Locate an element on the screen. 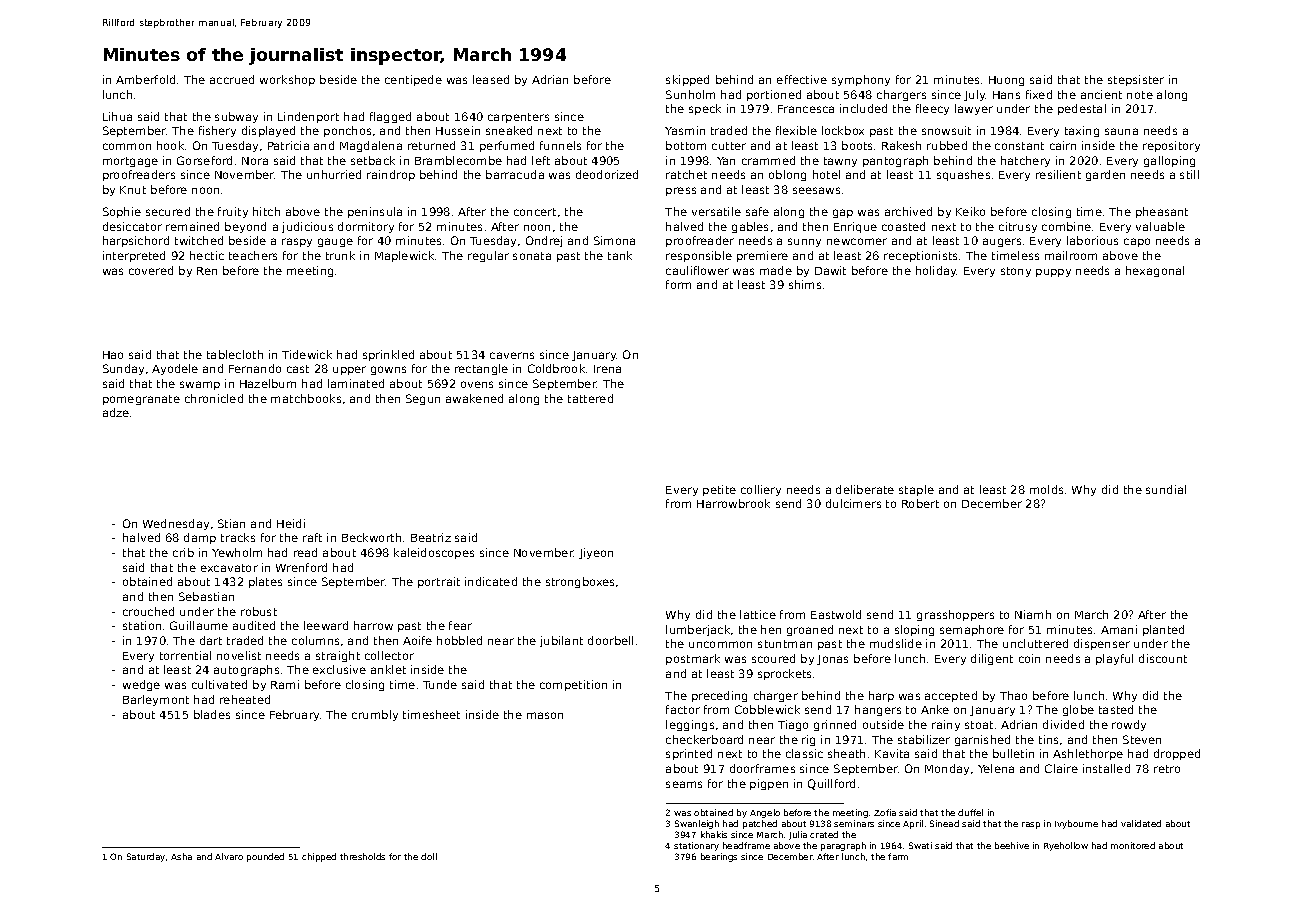 This screenshot has width=1308, height=924. Monday is located at coordinates (947, 769).
